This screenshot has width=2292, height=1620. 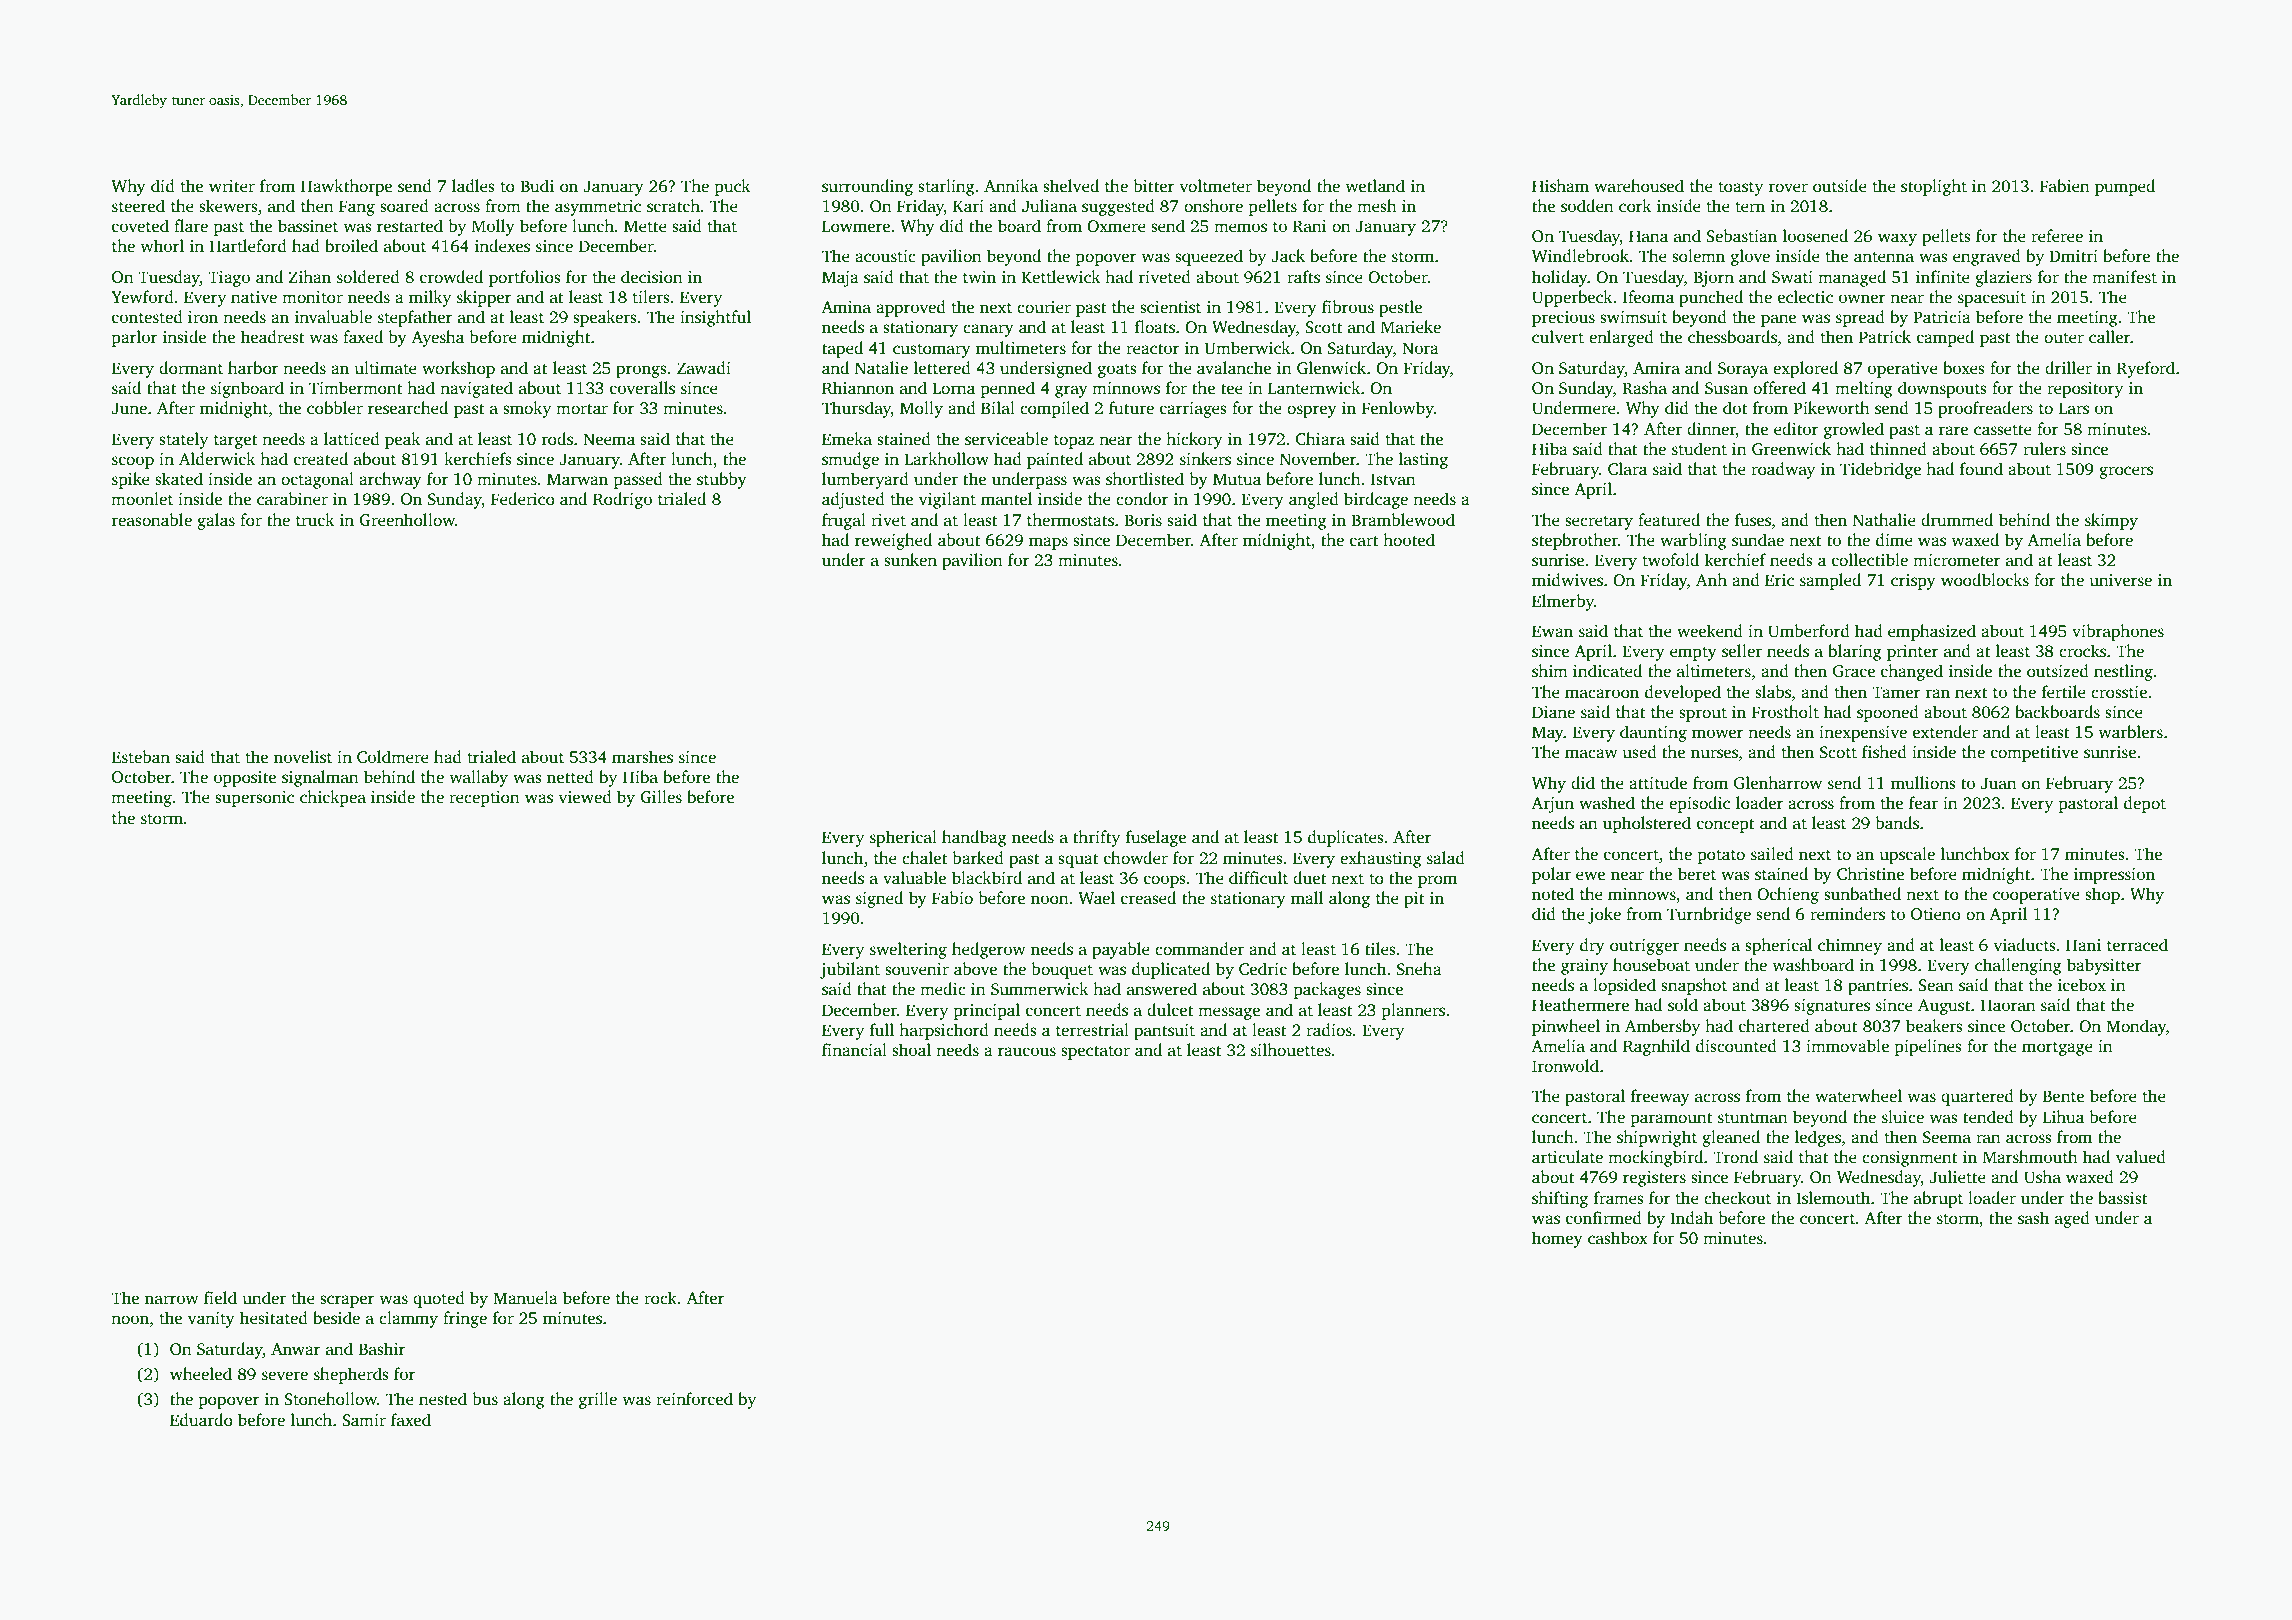 I want to click on principal, so click(x=987, y=1011).
